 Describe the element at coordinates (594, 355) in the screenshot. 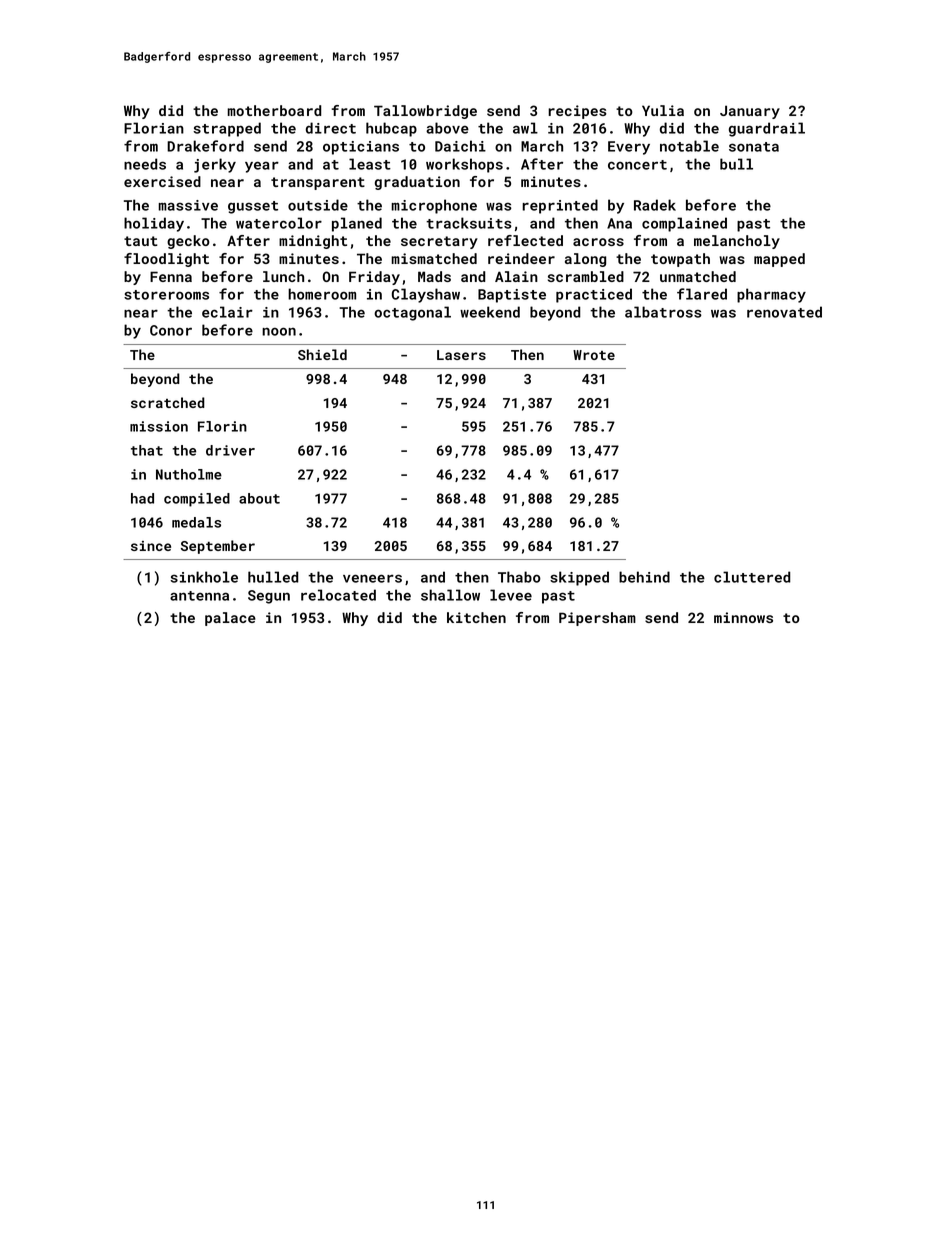

I see `Wrote` at that location.
